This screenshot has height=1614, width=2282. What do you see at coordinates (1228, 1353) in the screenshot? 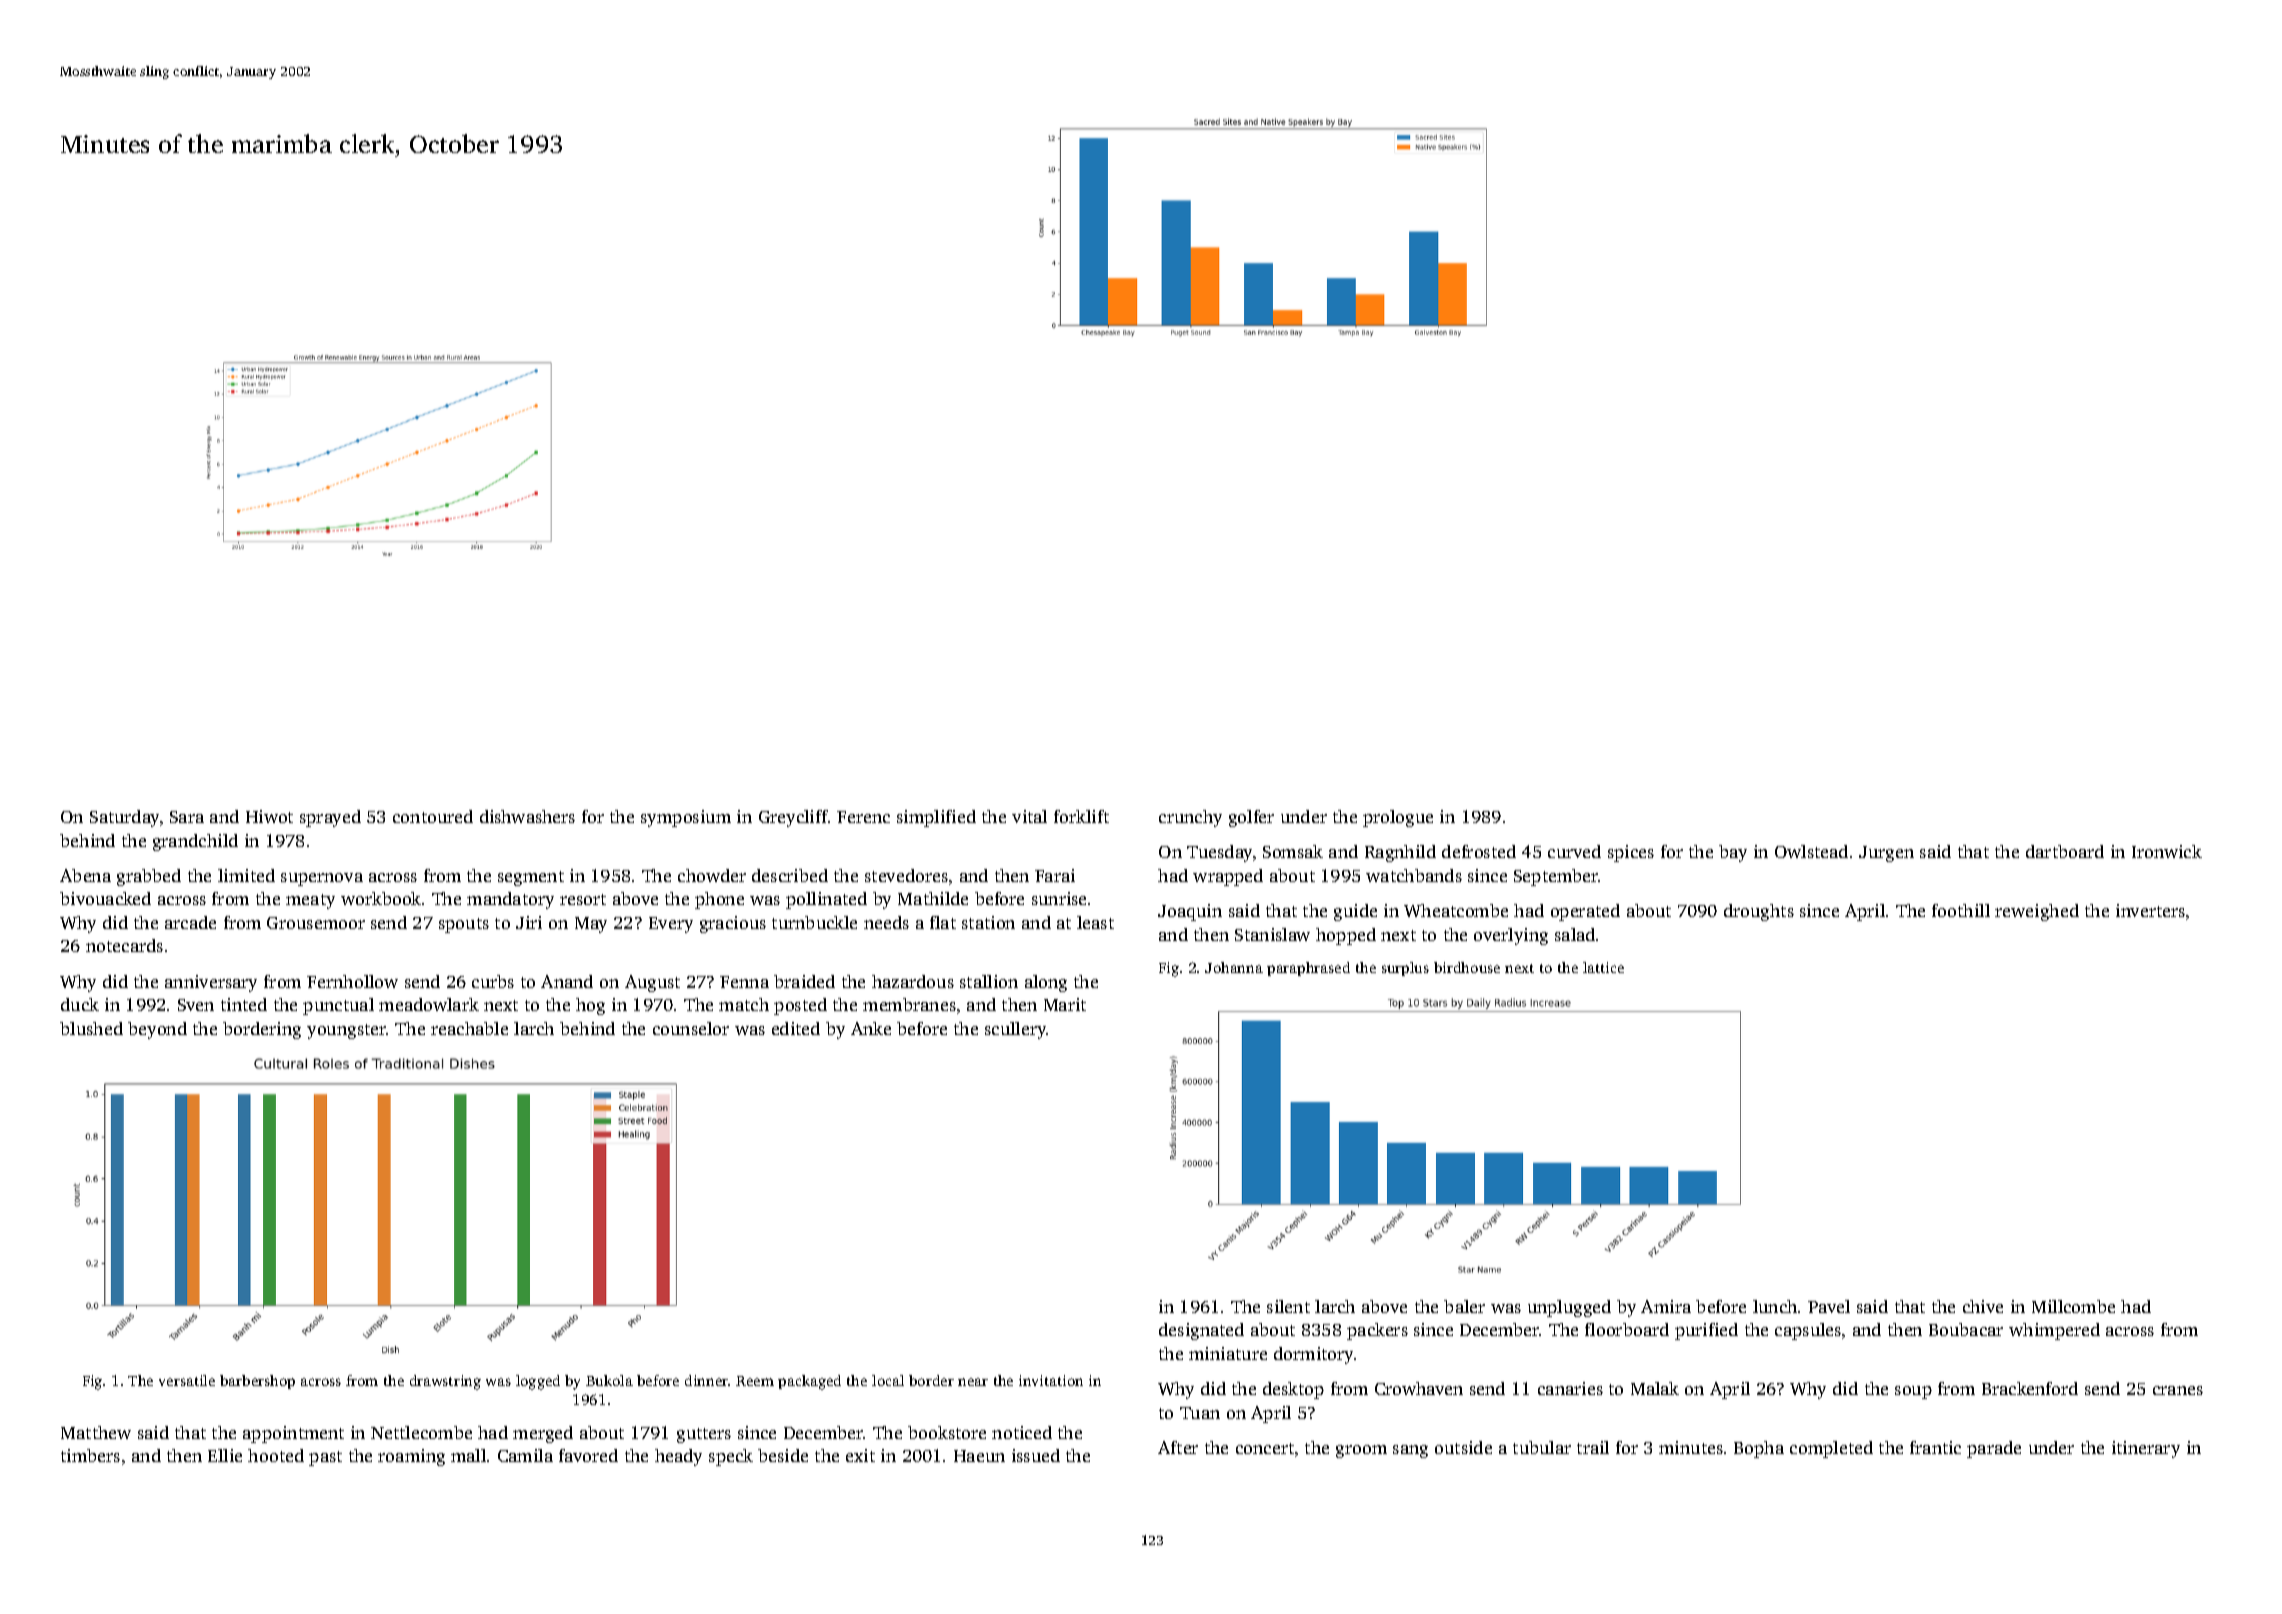
I see `miniature` at bounding box center [1228, 1353].
